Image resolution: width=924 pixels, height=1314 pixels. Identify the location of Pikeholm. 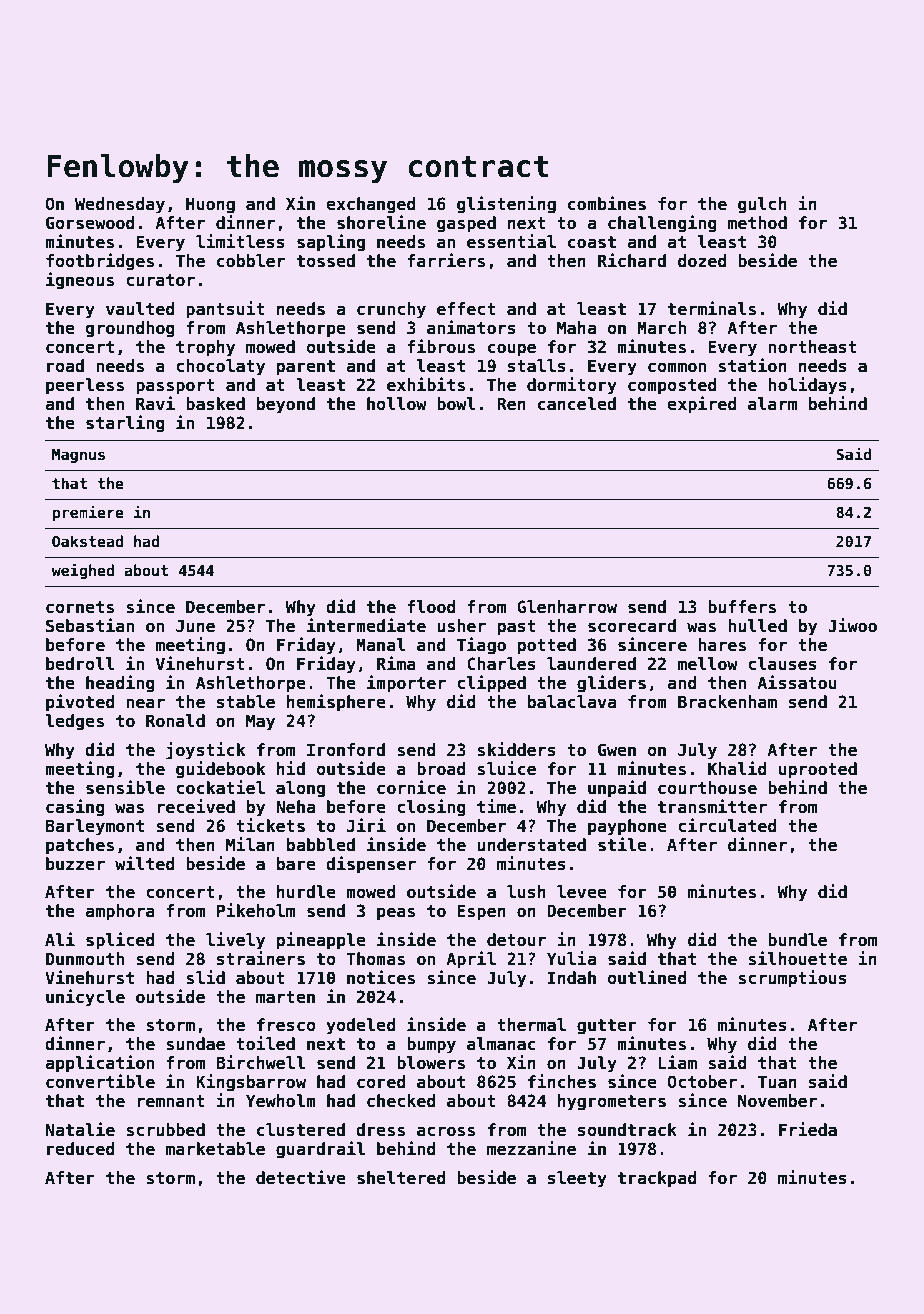
(256, 910).
